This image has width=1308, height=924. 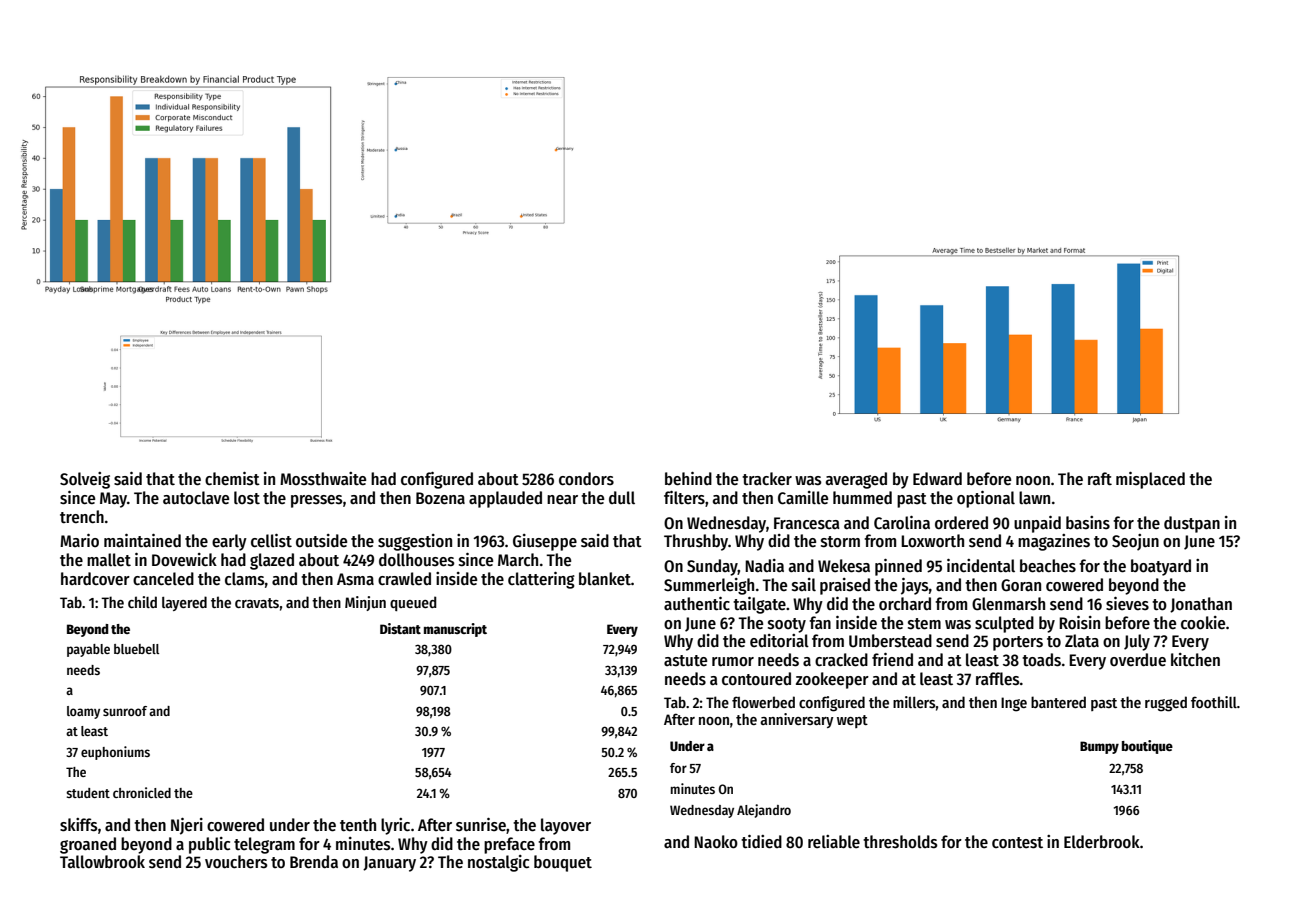 I want to click on tracker, so click(x=767, y=479).
